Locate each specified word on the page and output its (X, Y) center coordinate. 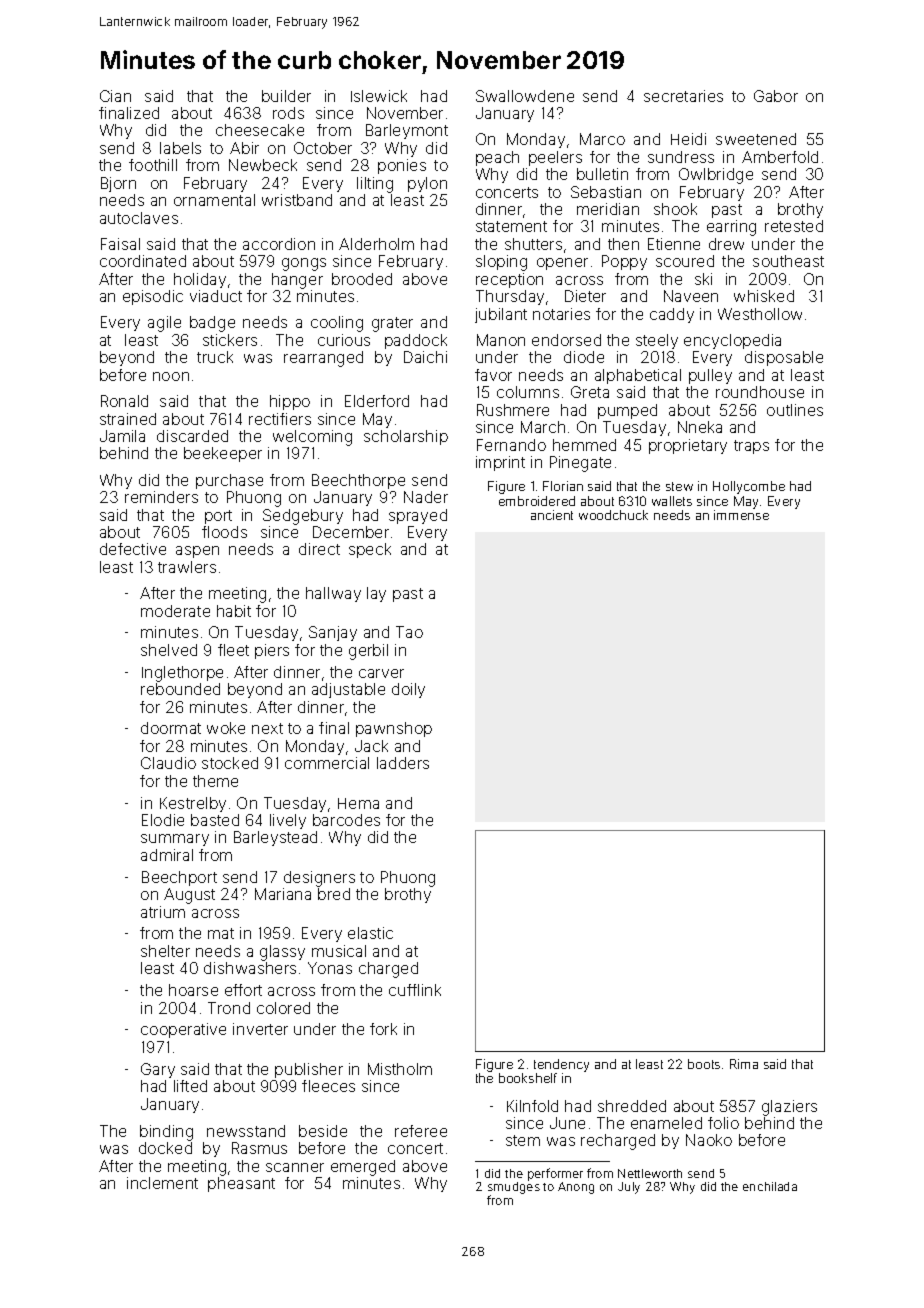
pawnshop (394, 729)
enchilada (770, 1186)
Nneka (700, 427)
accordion (279, 244)
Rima (744, 1064)
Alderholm (376, 244)
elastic (370, 933)
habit (234, 611)
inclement (162, 1183)
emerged (363, 1168)
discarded (192, 436)
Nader (426, 497)
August (189, 896)
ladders (403, 763)
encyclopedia (732, 341)
